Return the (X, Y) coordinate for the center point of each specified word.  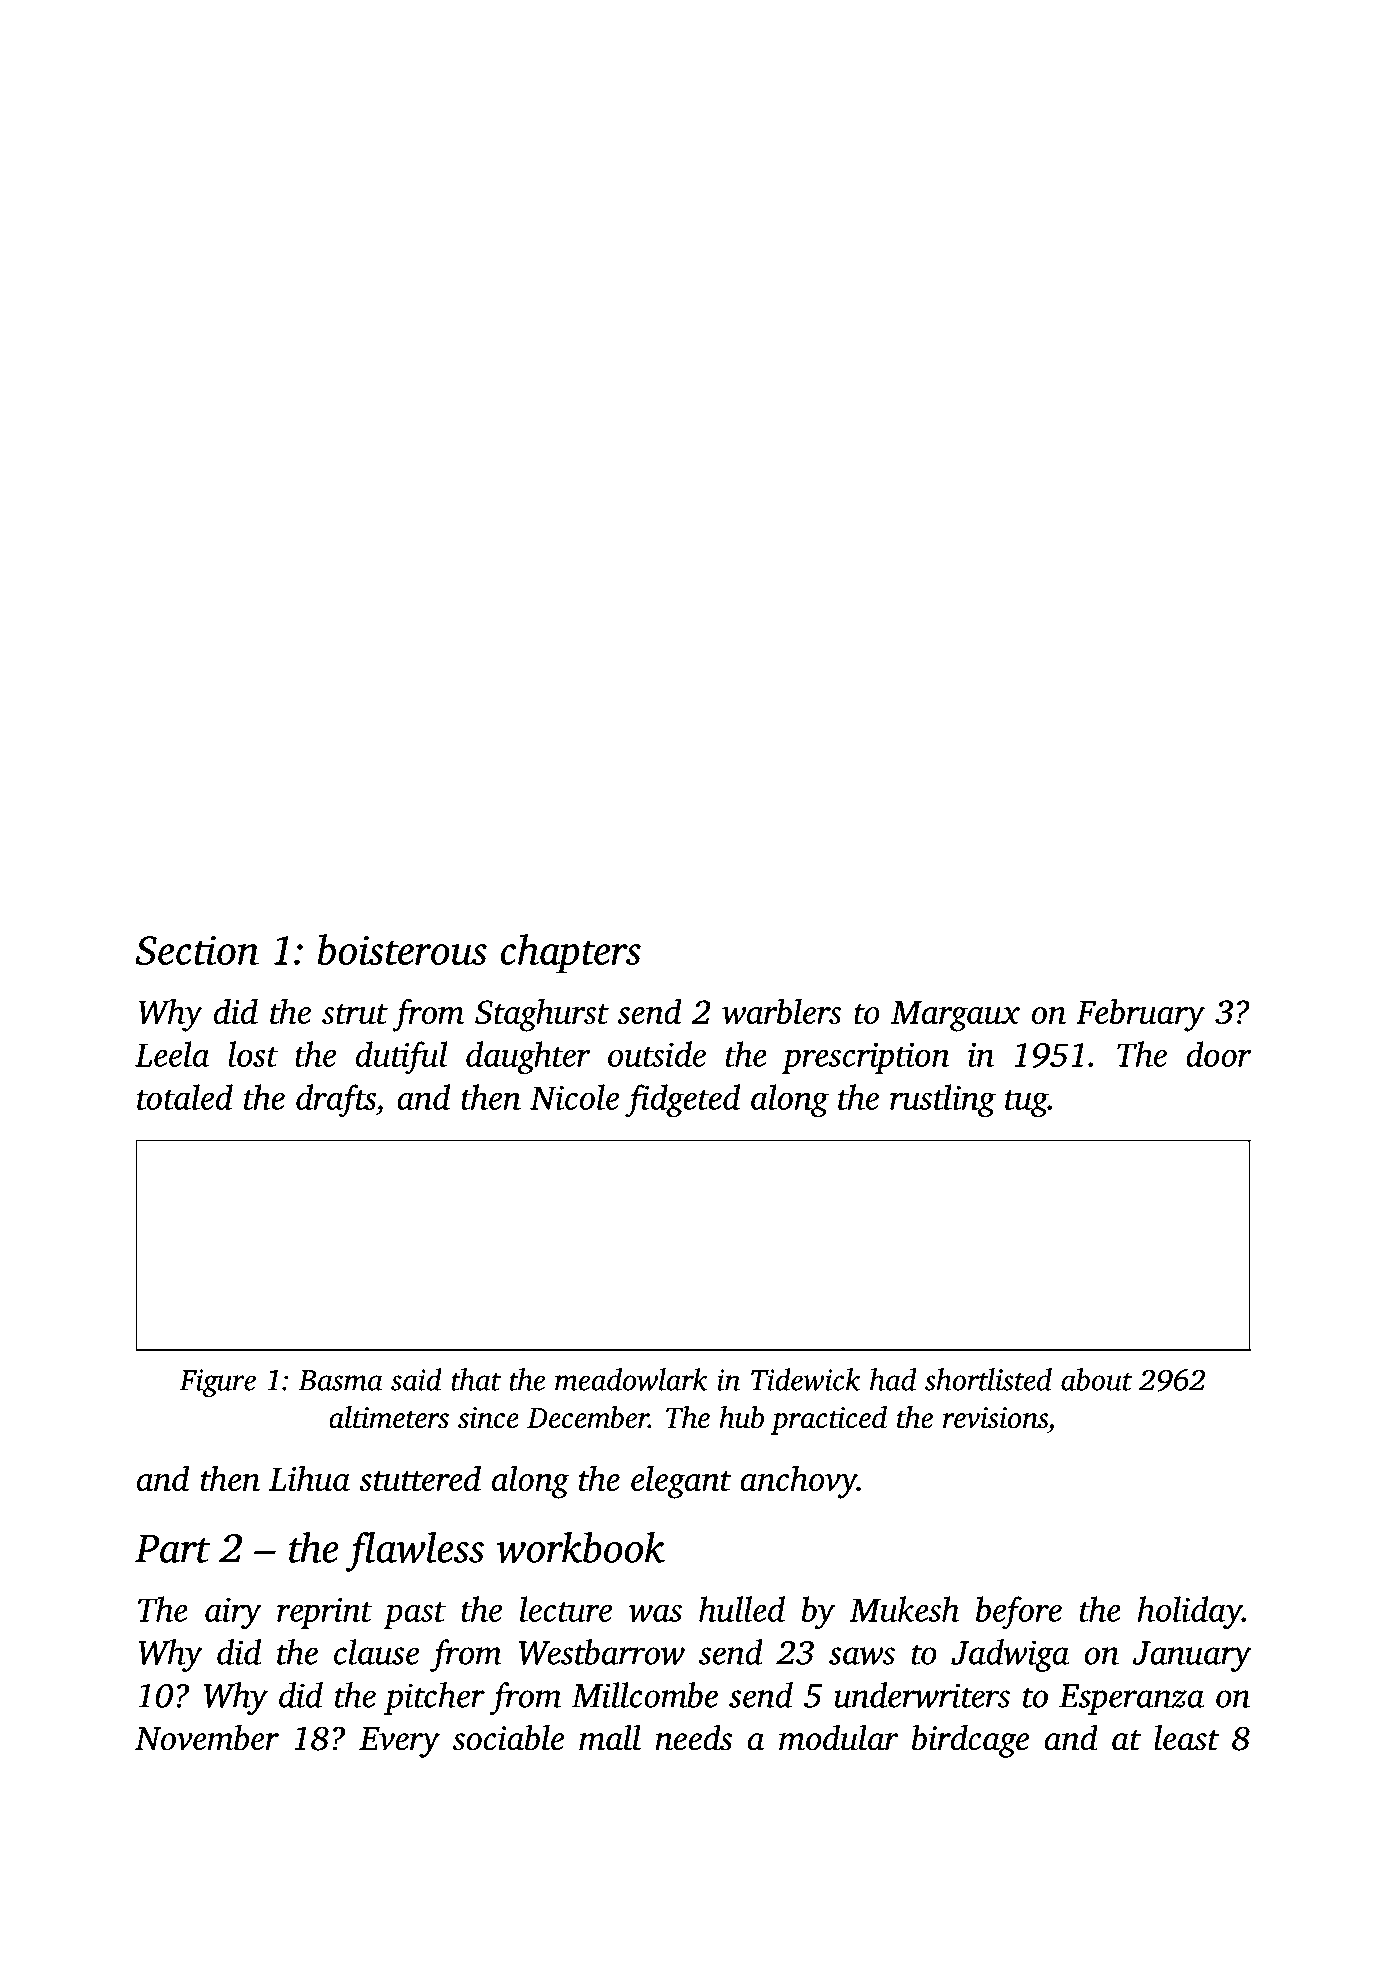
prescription (865, 1058)
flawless (415, 1552)
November (207, 1738)
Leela (172, 1054)
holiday (1190, 1613)
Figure (217, 1383)
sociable (508, 1738)
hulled (742, 1609)
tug (1026, 1103)
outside (657, 1054)
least (1186, 1738)
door (1219, 1054)
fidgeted (682, 1100)
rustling (943, 1100)
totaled (185, 1097)
